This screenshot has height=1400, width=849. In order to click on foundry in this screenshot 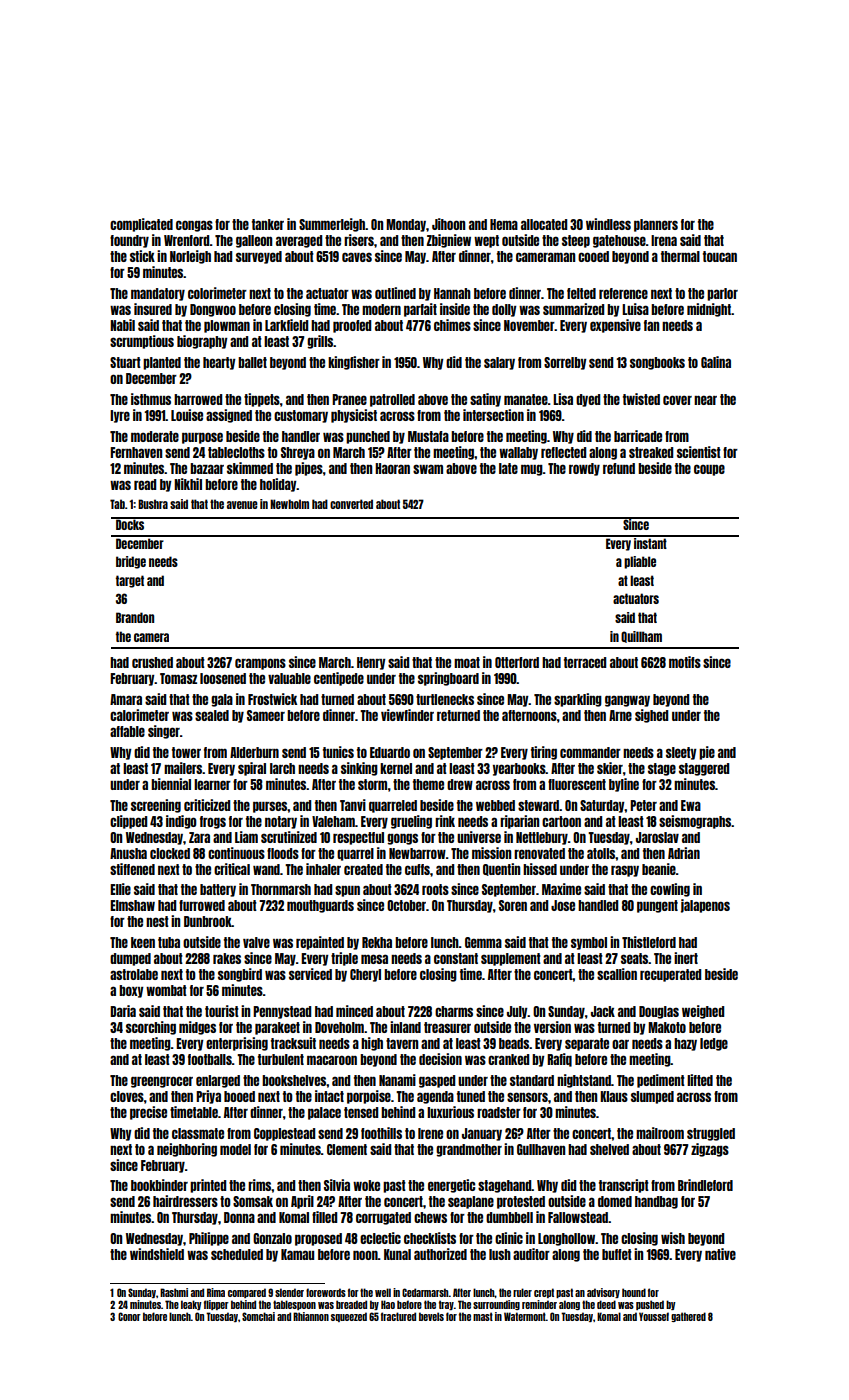, I will do `click(129, 241)`.
